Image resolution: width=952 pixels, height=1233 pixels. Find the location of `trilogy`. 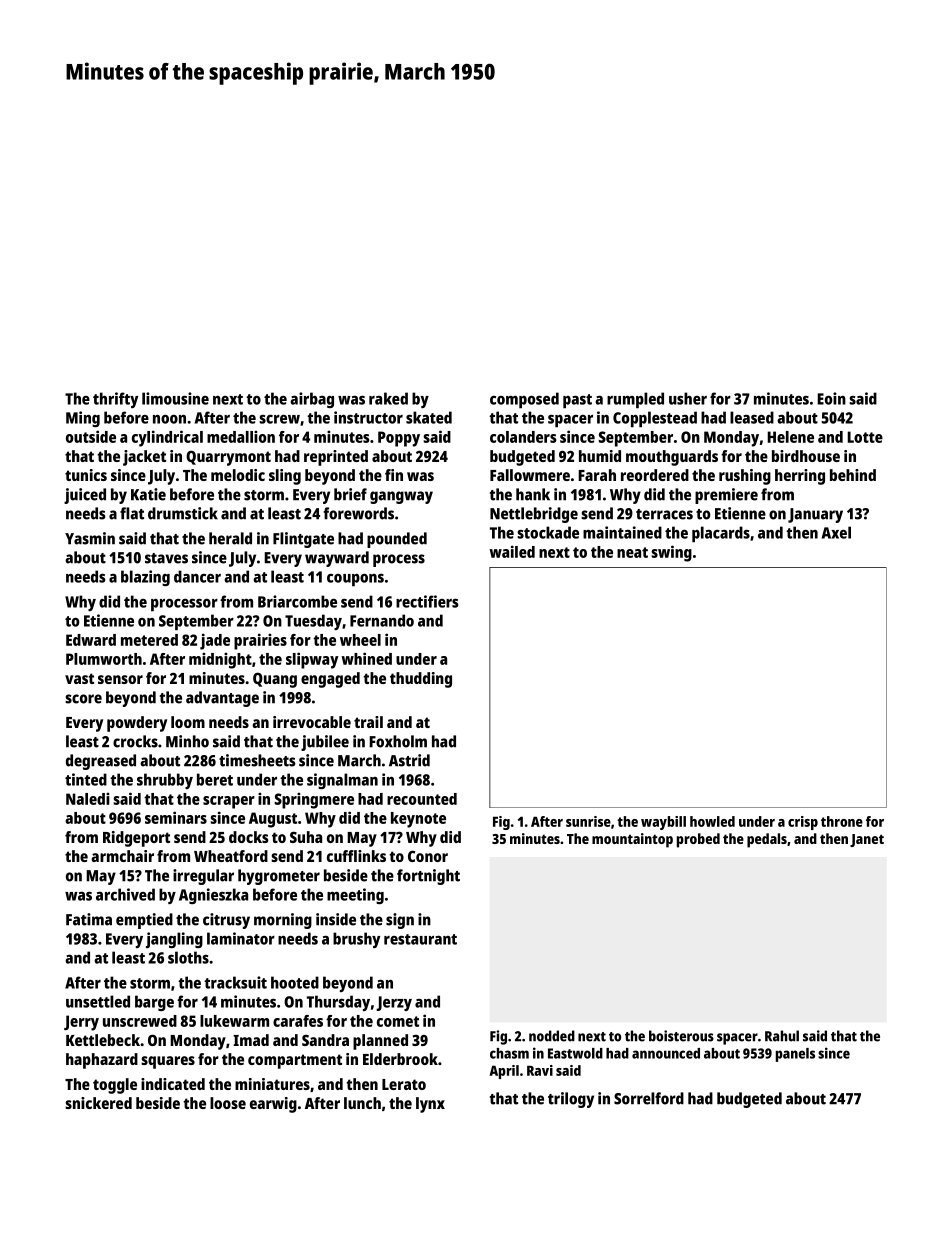

trilogy is located at coordinates (571, 1100).
